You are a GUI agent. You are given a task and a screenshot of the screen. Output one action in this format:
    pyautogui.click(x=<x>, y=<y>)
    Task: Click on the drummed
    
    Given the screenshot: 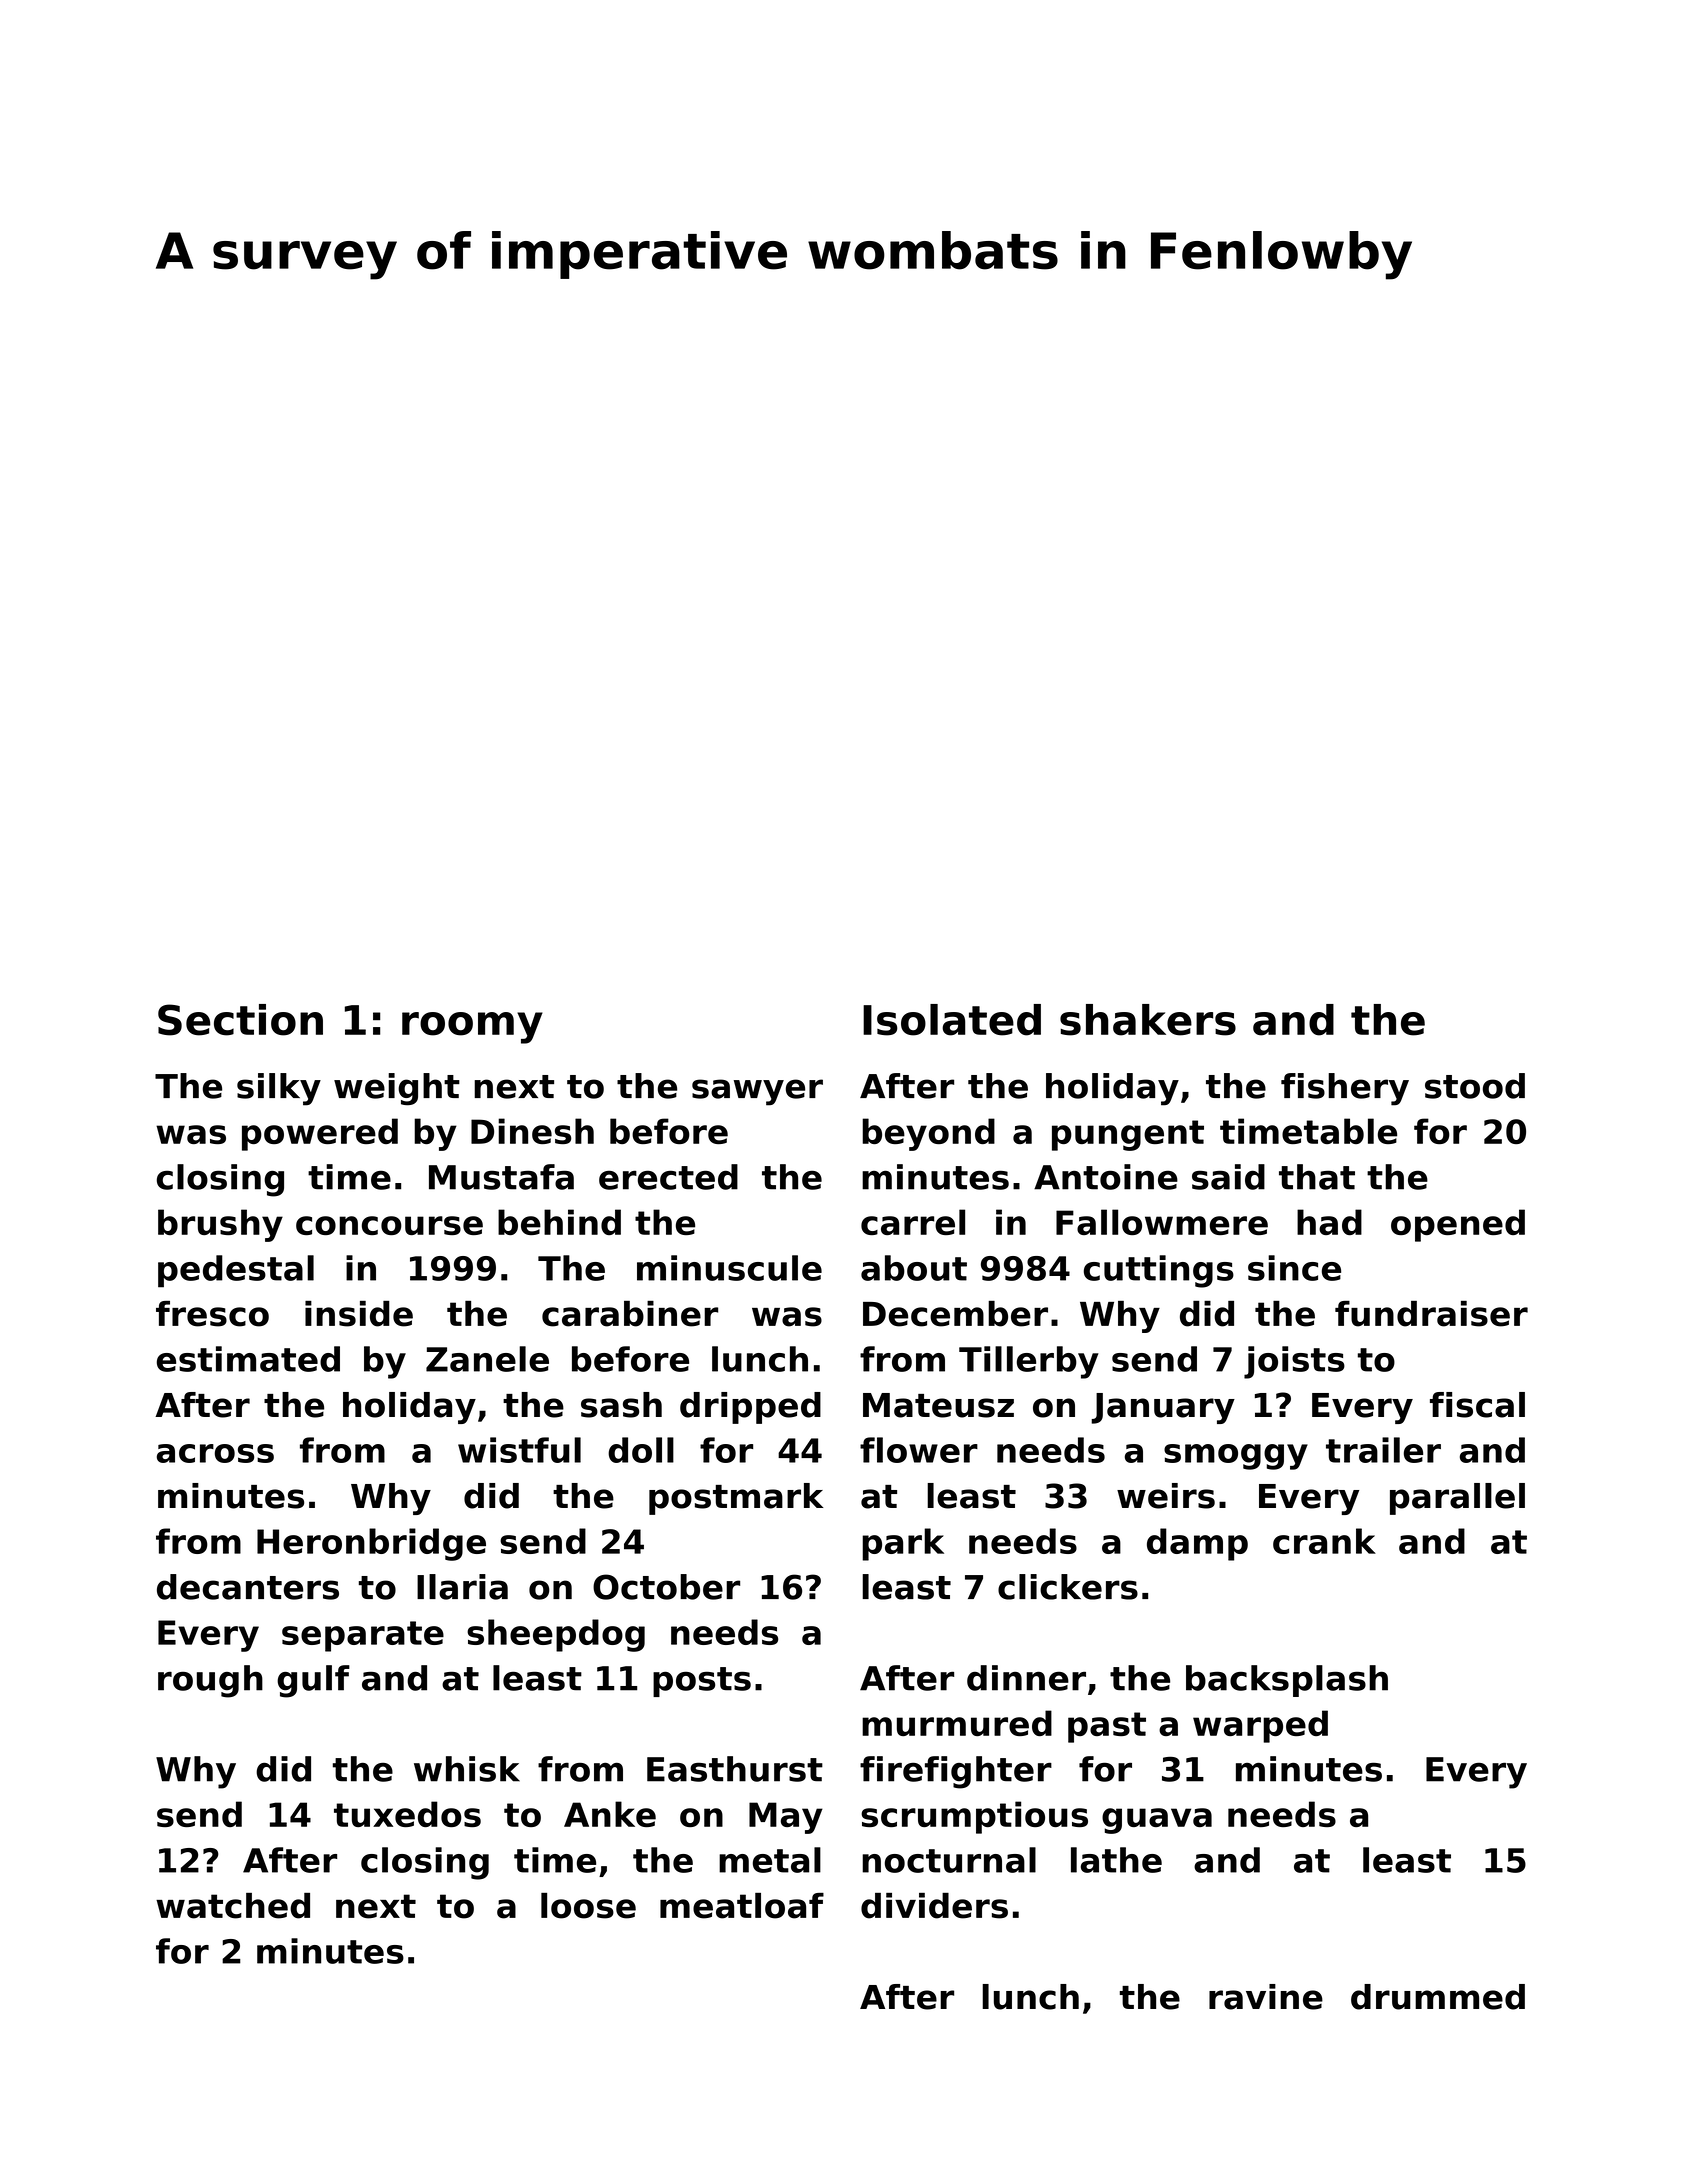 What is the action you would take?
    pyautogui.click(x=1438, y=1997)
